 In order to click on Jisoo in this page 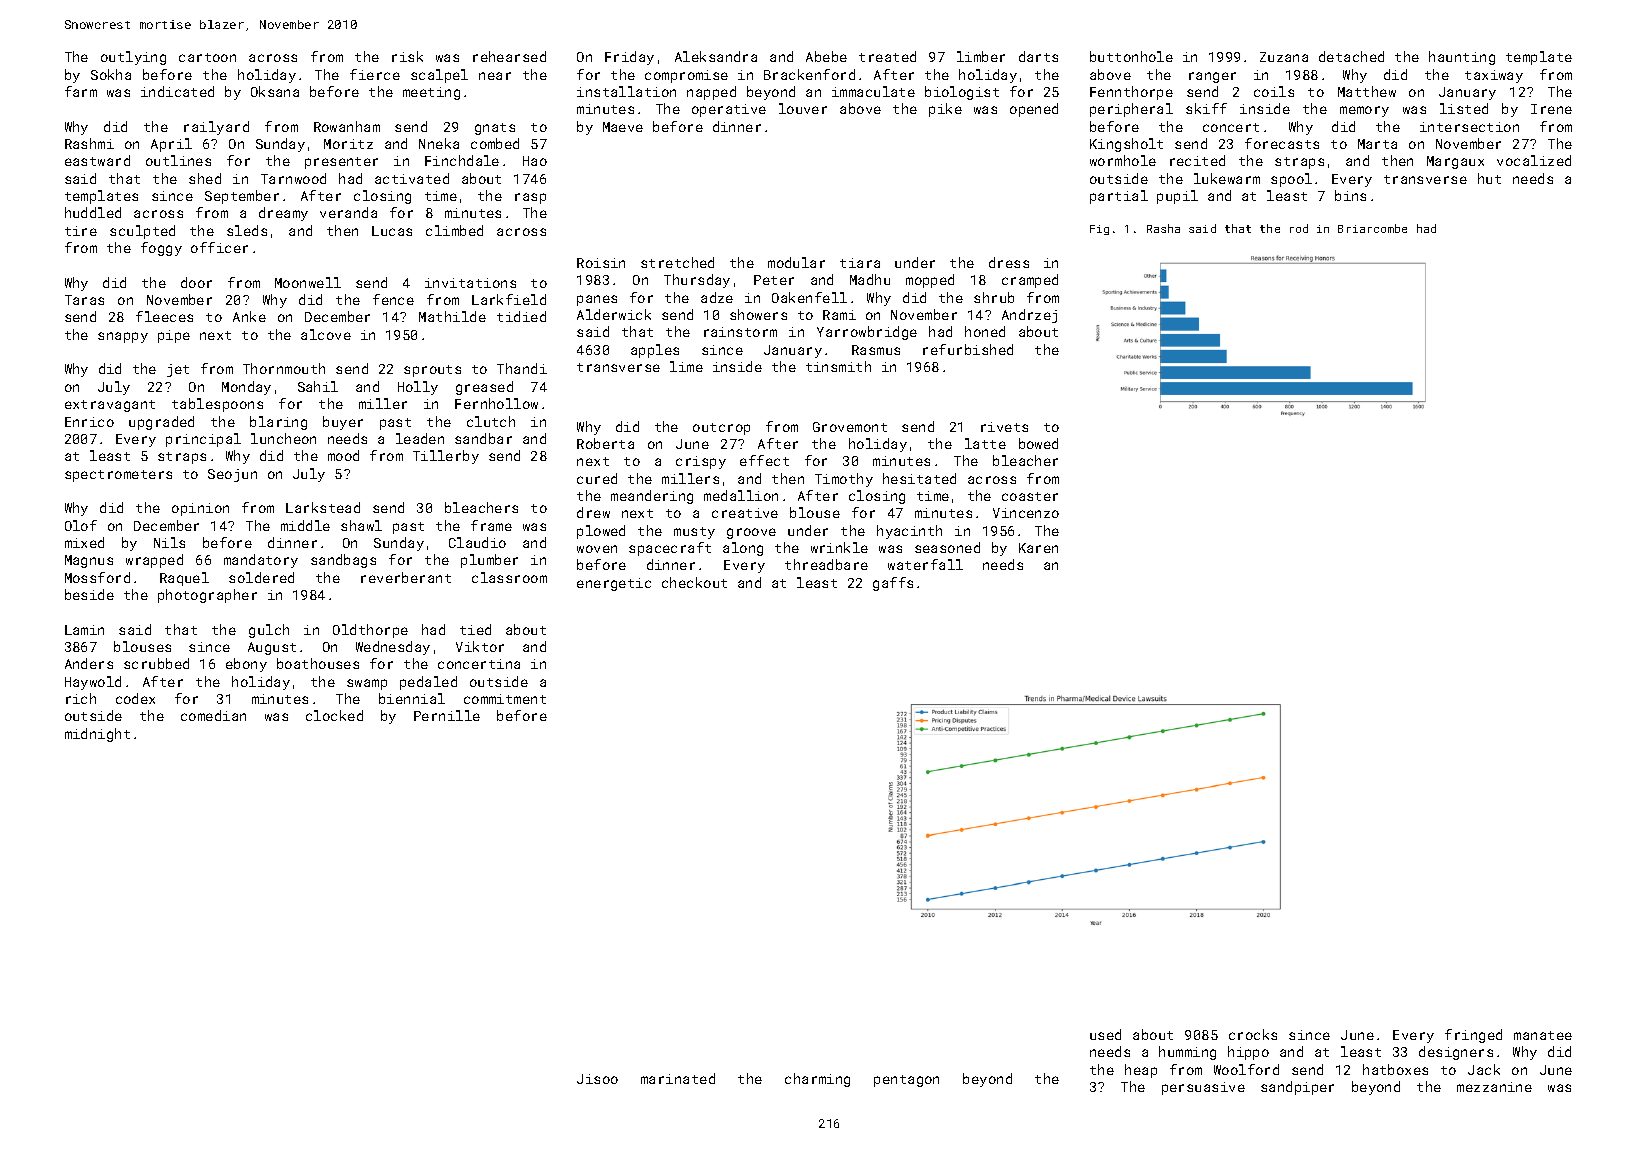, I will do `click(597, 1079)`.
